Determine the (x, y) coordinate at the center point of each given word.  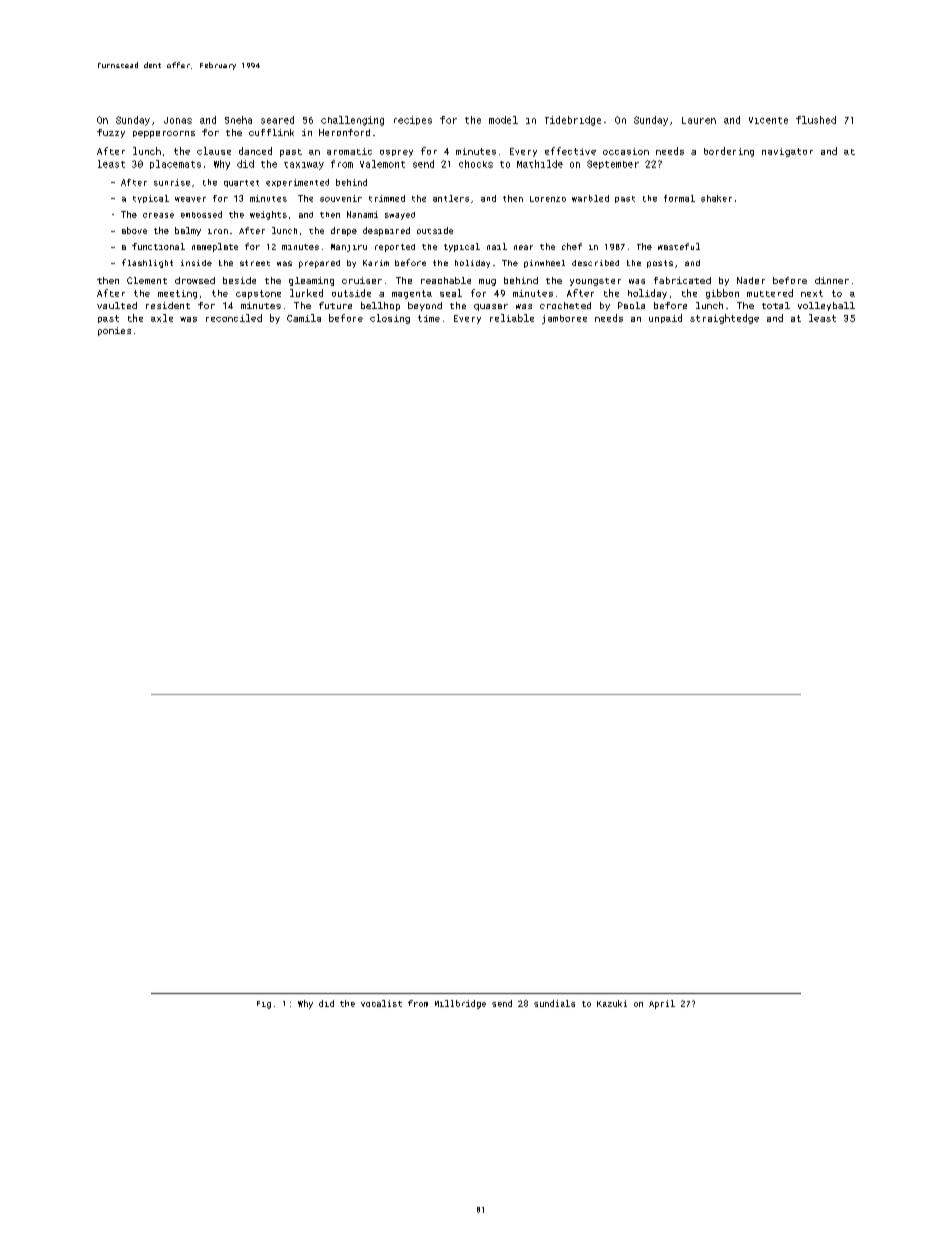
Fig (264, 1005)
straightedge (724, 319)
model (503, 120)
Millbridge (460, 1004)
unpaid (665, 318)
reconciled (234, 318)
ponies (114, 331)
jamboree (564, 319)
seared (277, 120)
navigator (787, 152)
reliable (512, 318)
